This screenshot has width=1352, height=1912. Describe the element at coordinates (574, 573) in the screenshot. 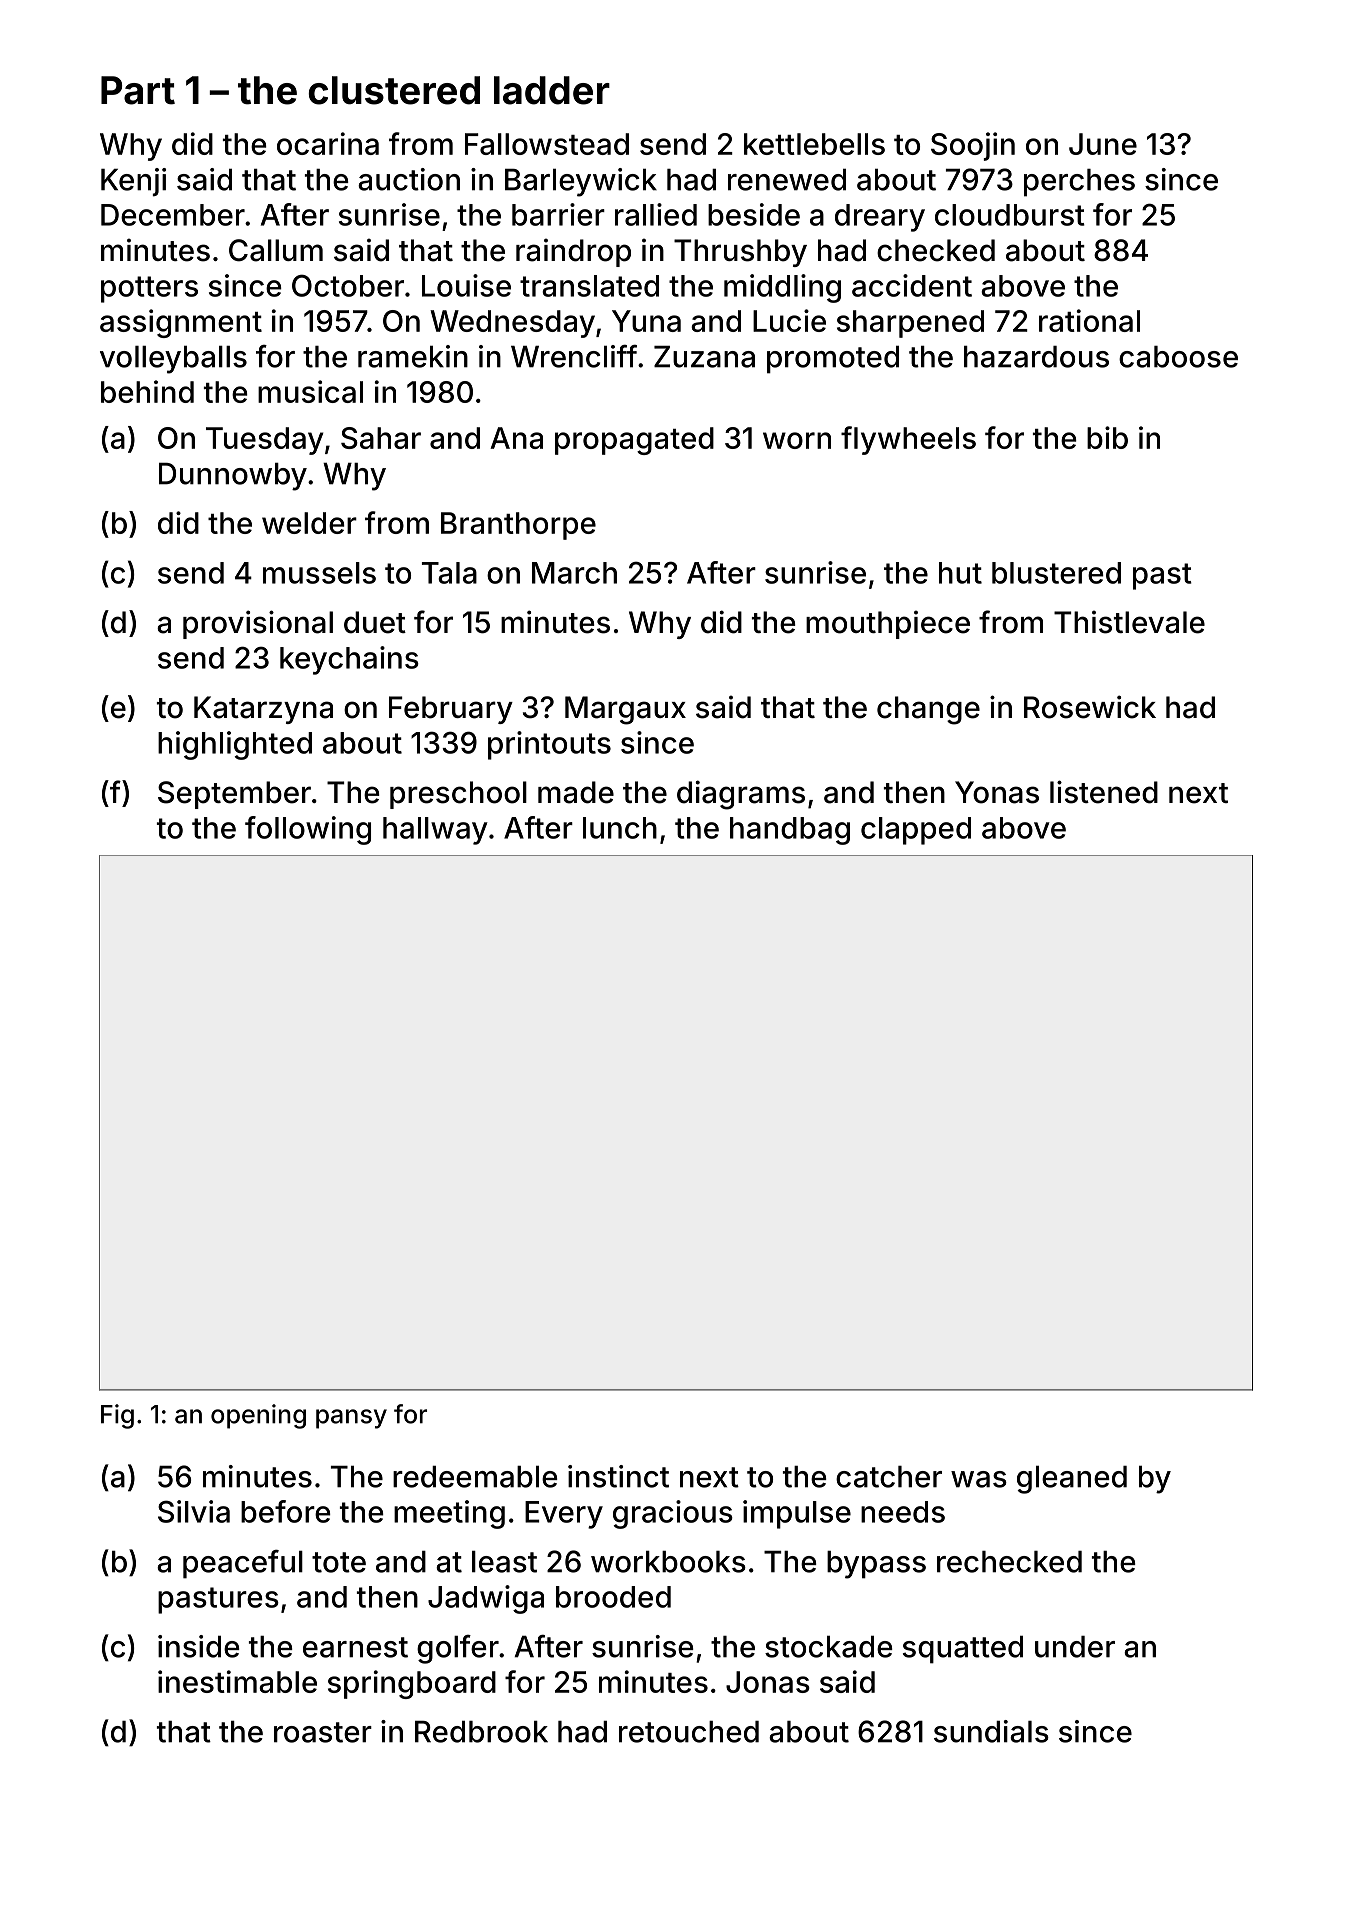

I see `March` at that location.
